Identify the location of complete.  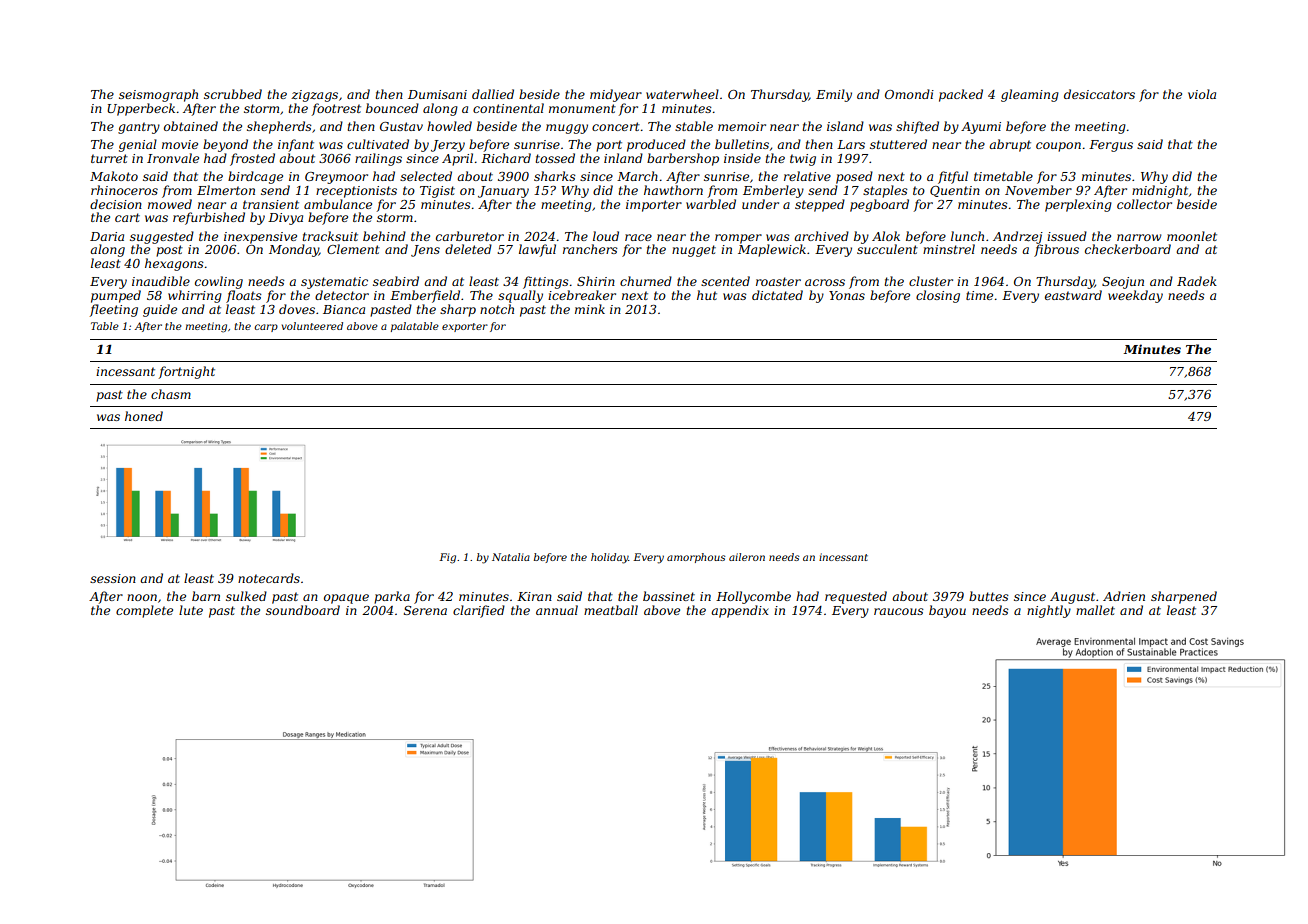
(144, 611).
